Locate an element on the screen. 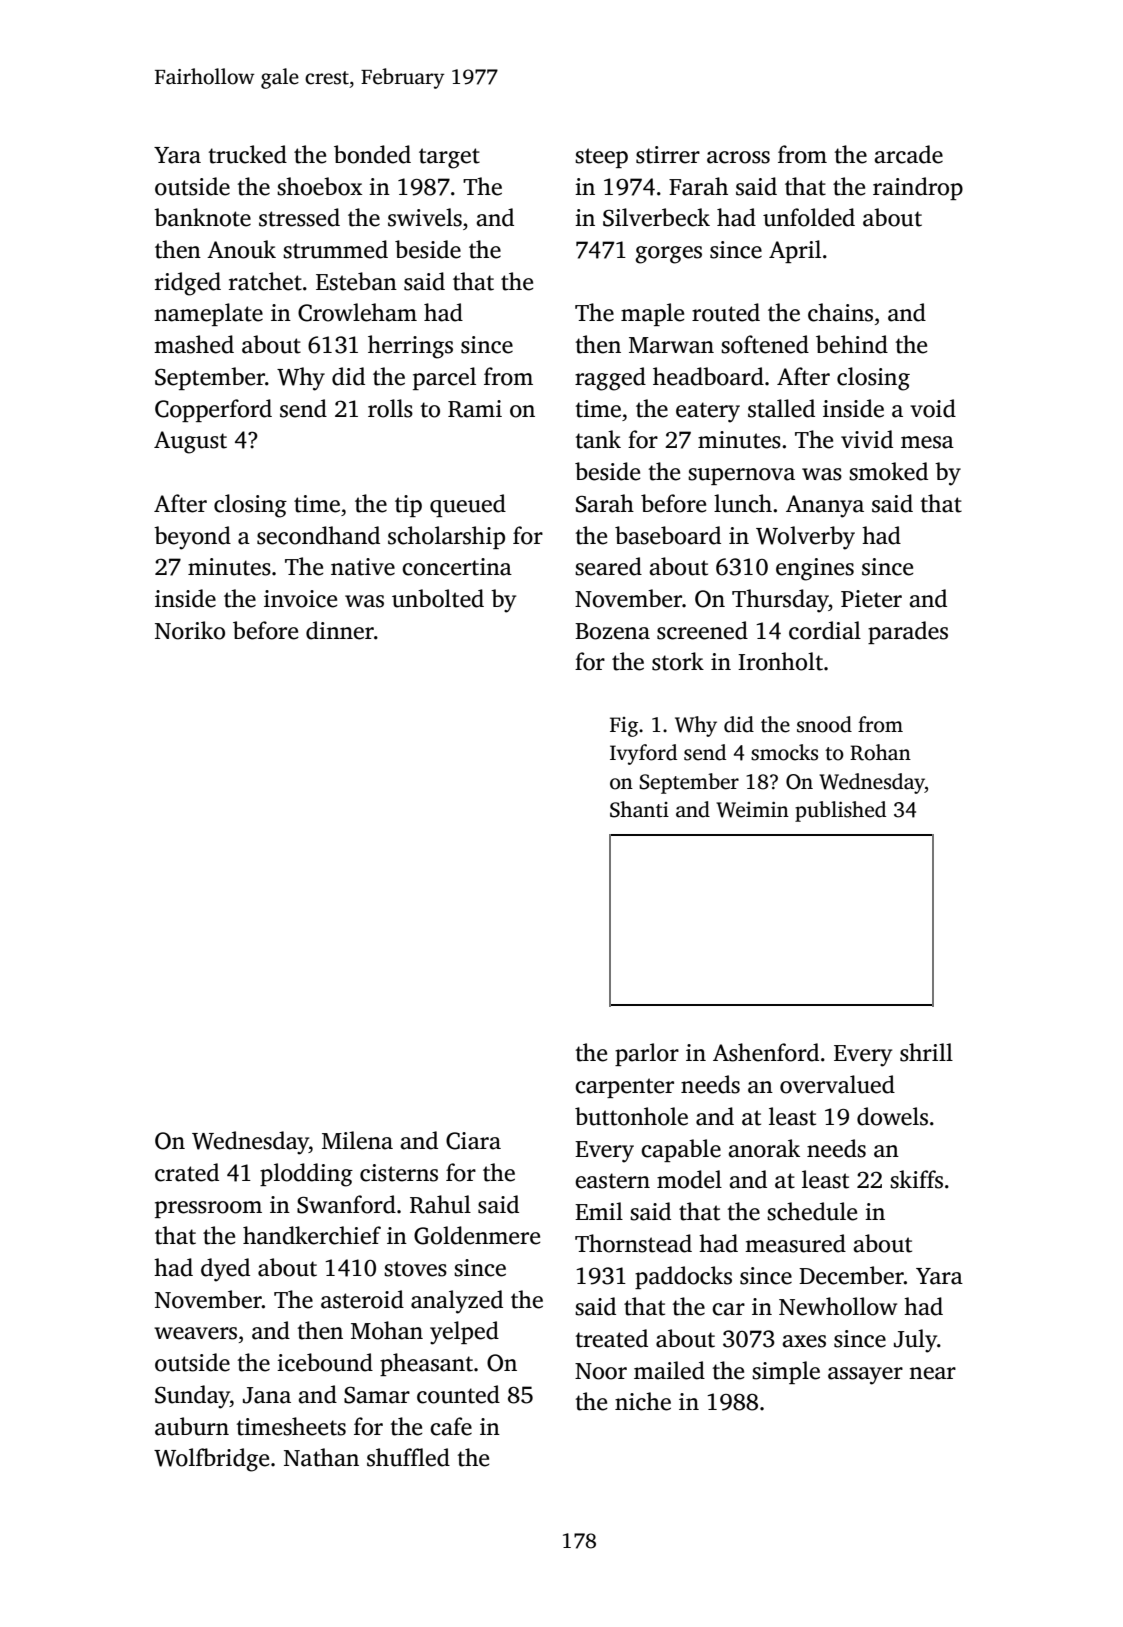 The width and height of the screenshot is (1123, 1627). mashed is located at coordinates (194, 344).
